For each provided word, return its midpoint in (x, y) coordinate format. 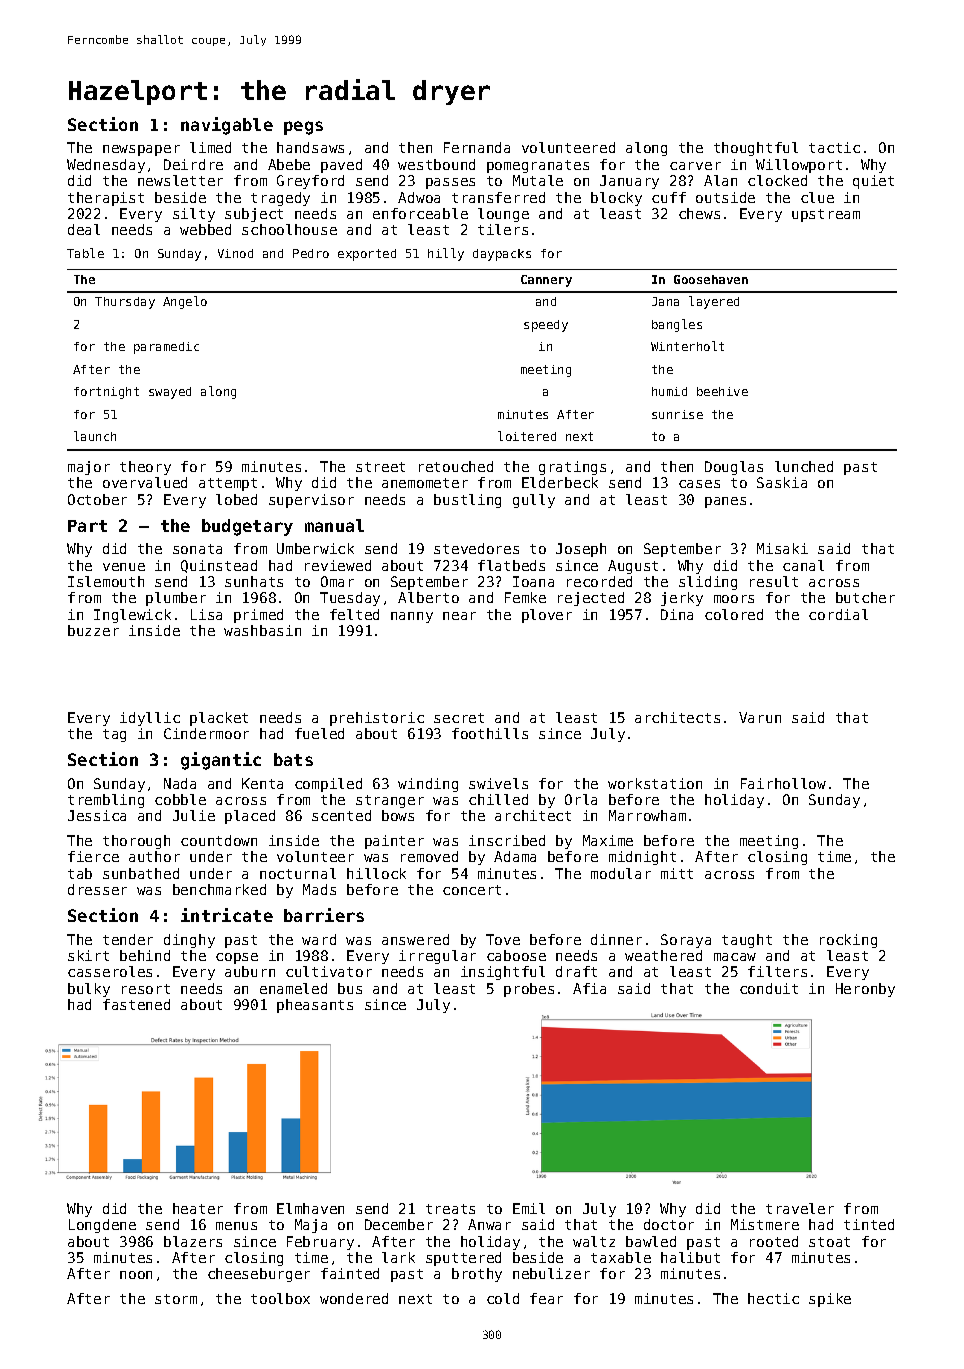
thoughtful (756, 149)
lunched (804, 466)
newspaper (141, 150)
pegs (303, 128)
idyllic (150, 719)
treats (450, 1209)
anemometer (425, 483)
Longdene (102, 1226)
